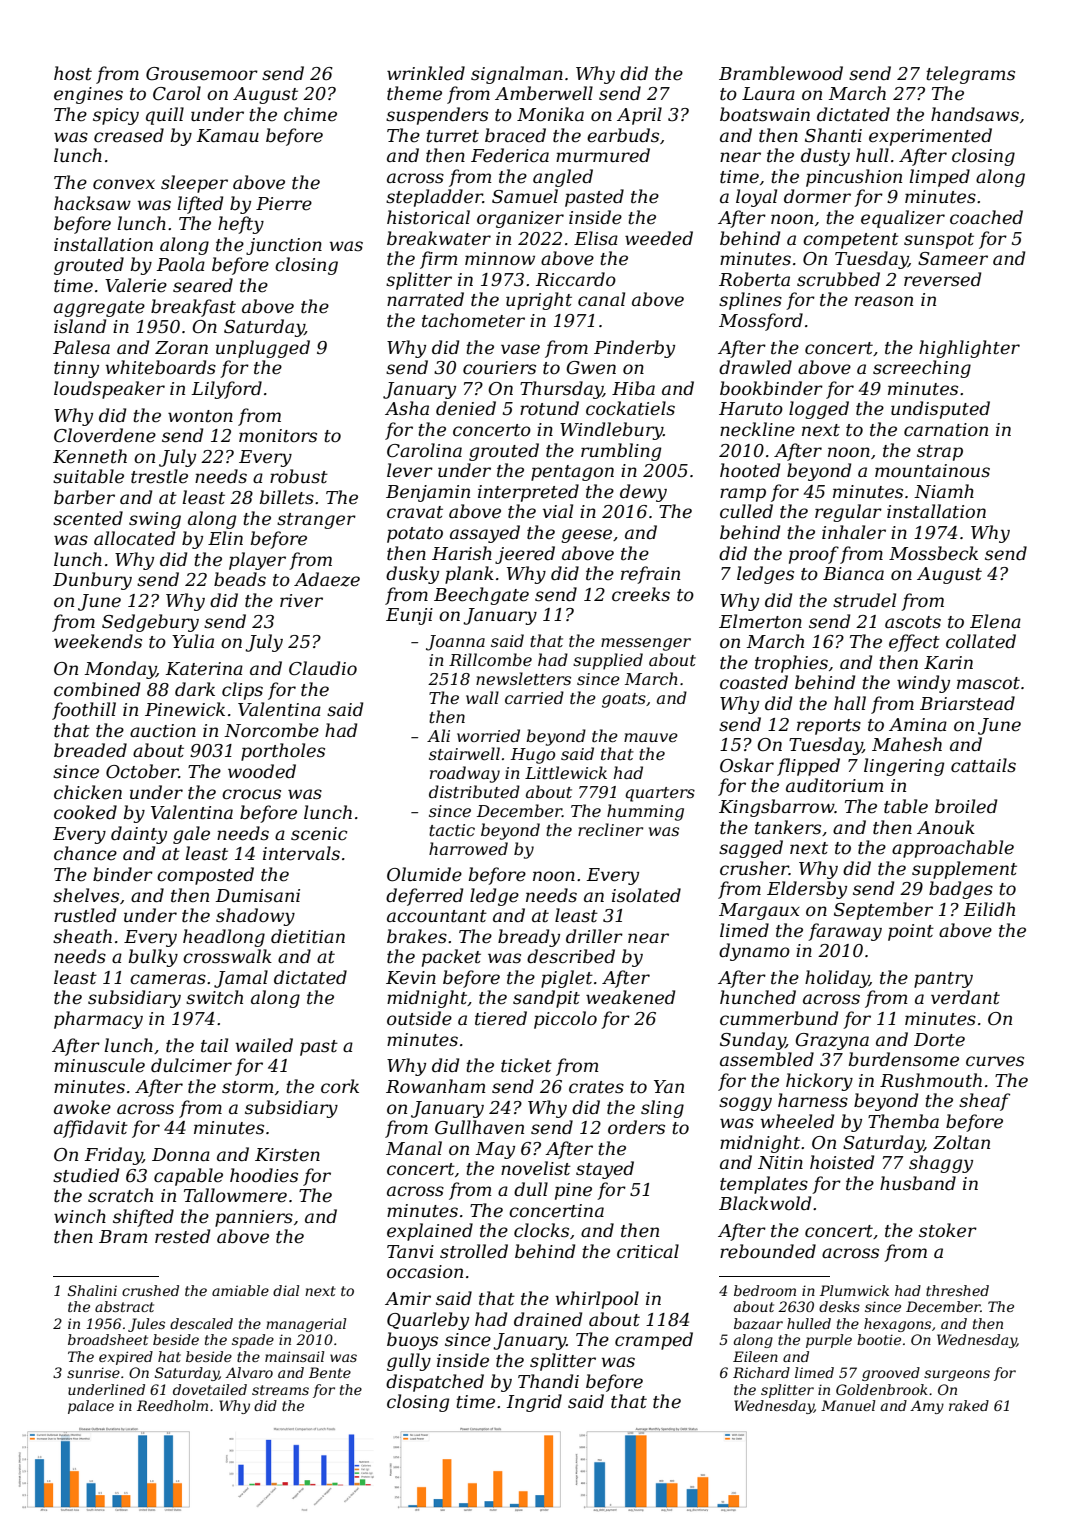  Describe the element at coordinates (986, 217) in the page. I see `coached` at that location.
